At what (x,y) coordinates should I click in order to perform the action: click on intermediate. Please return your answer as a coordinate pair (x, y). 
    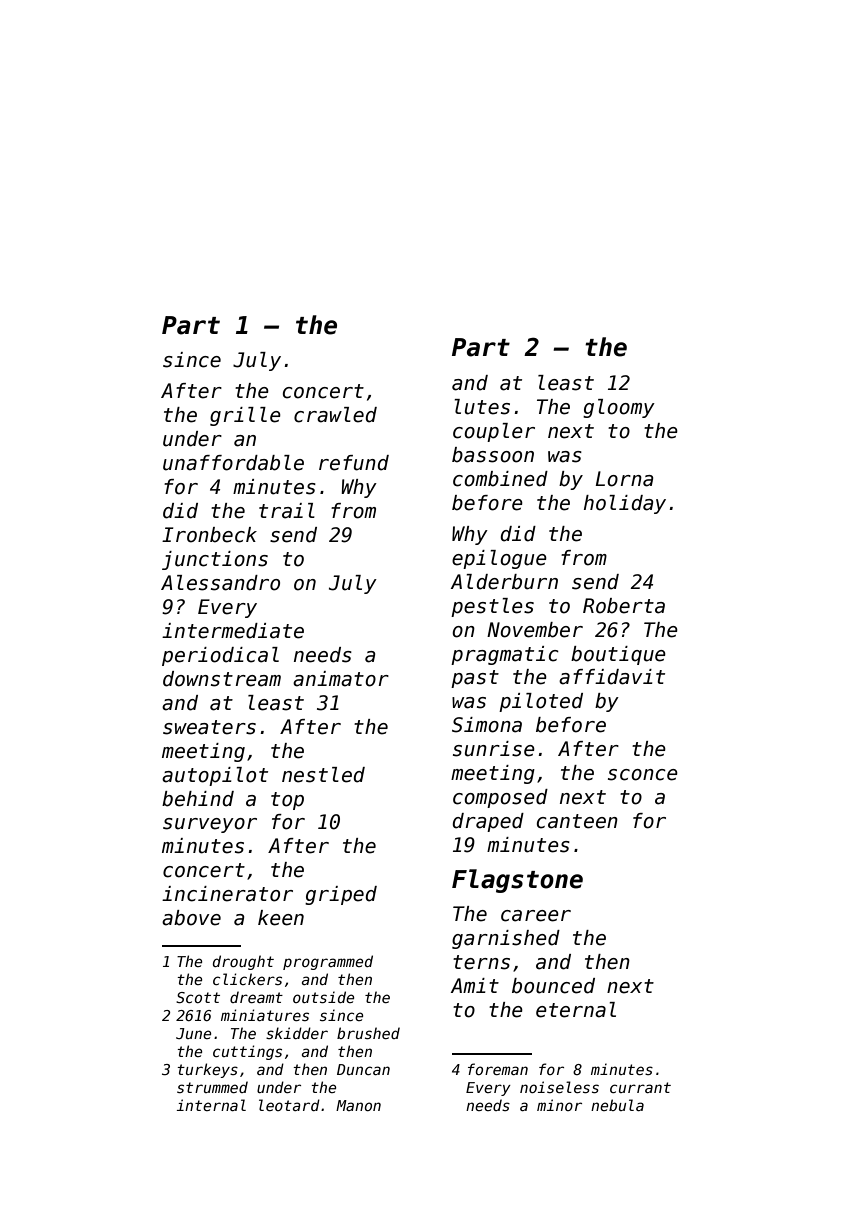
    Looking at the image, I should click on (233, 631).
